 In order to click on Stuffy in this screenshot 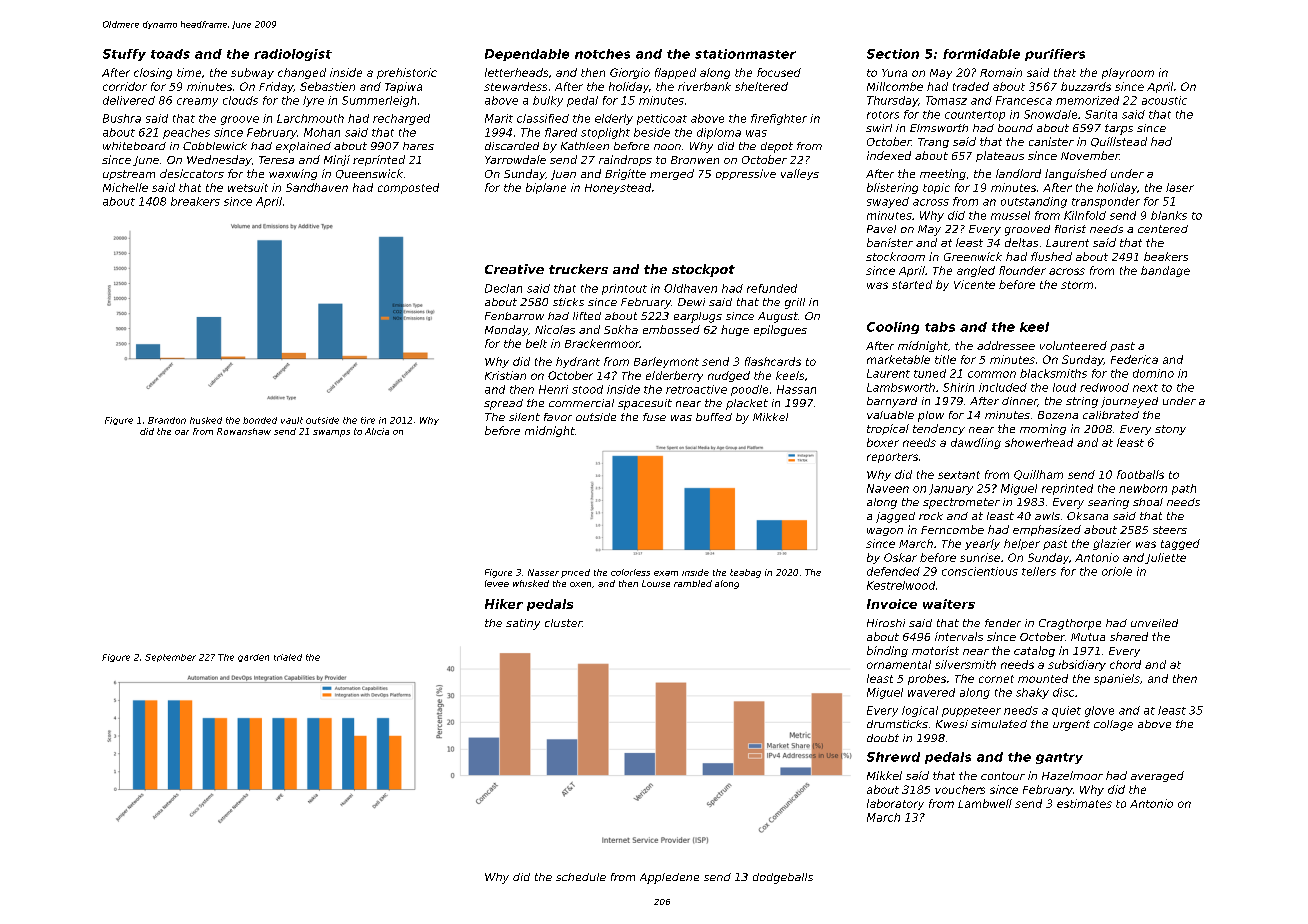, I will do `click(124, 55)`.
